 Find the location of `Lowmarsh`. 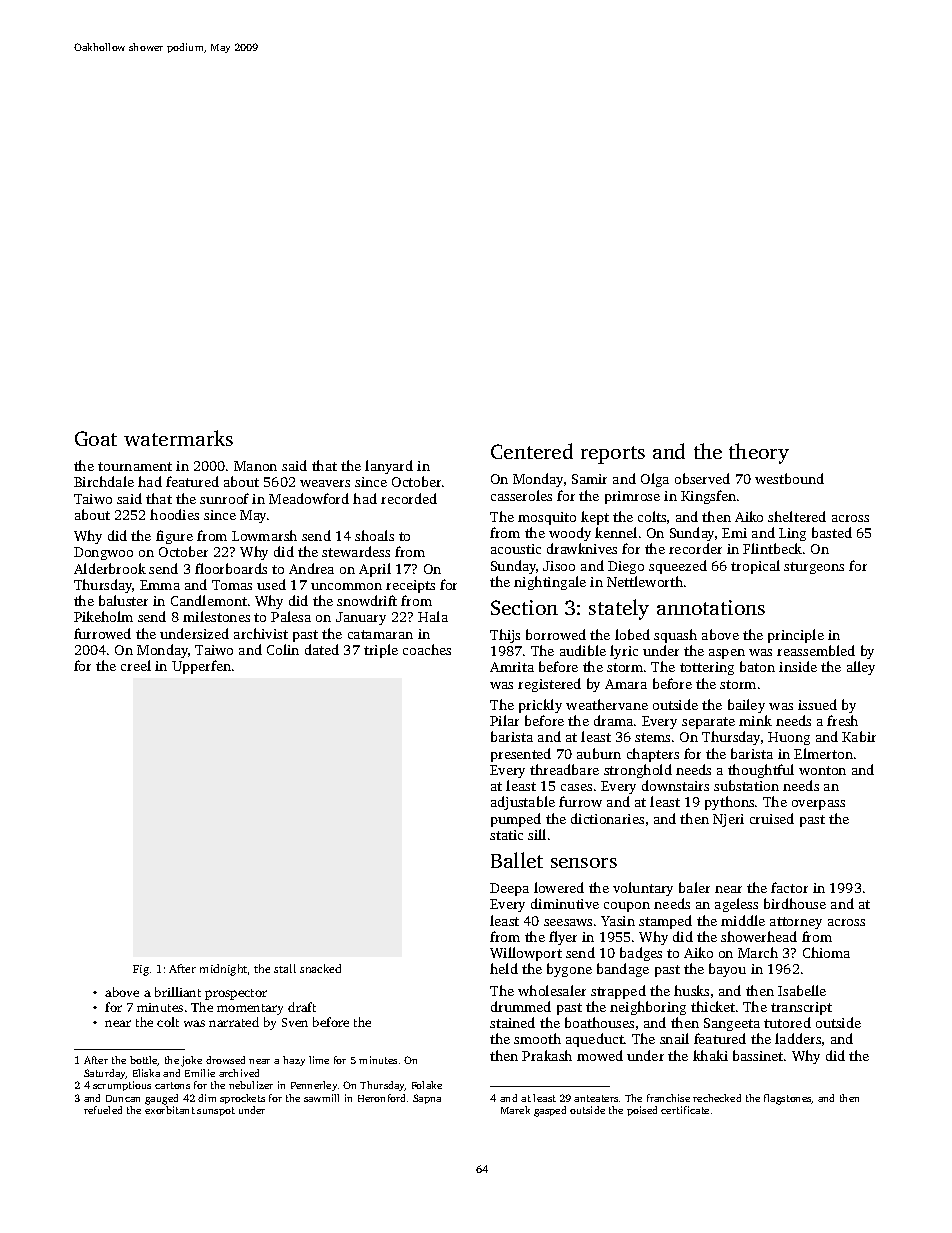

Lowmarsh is located at coordinates (264, 535).
